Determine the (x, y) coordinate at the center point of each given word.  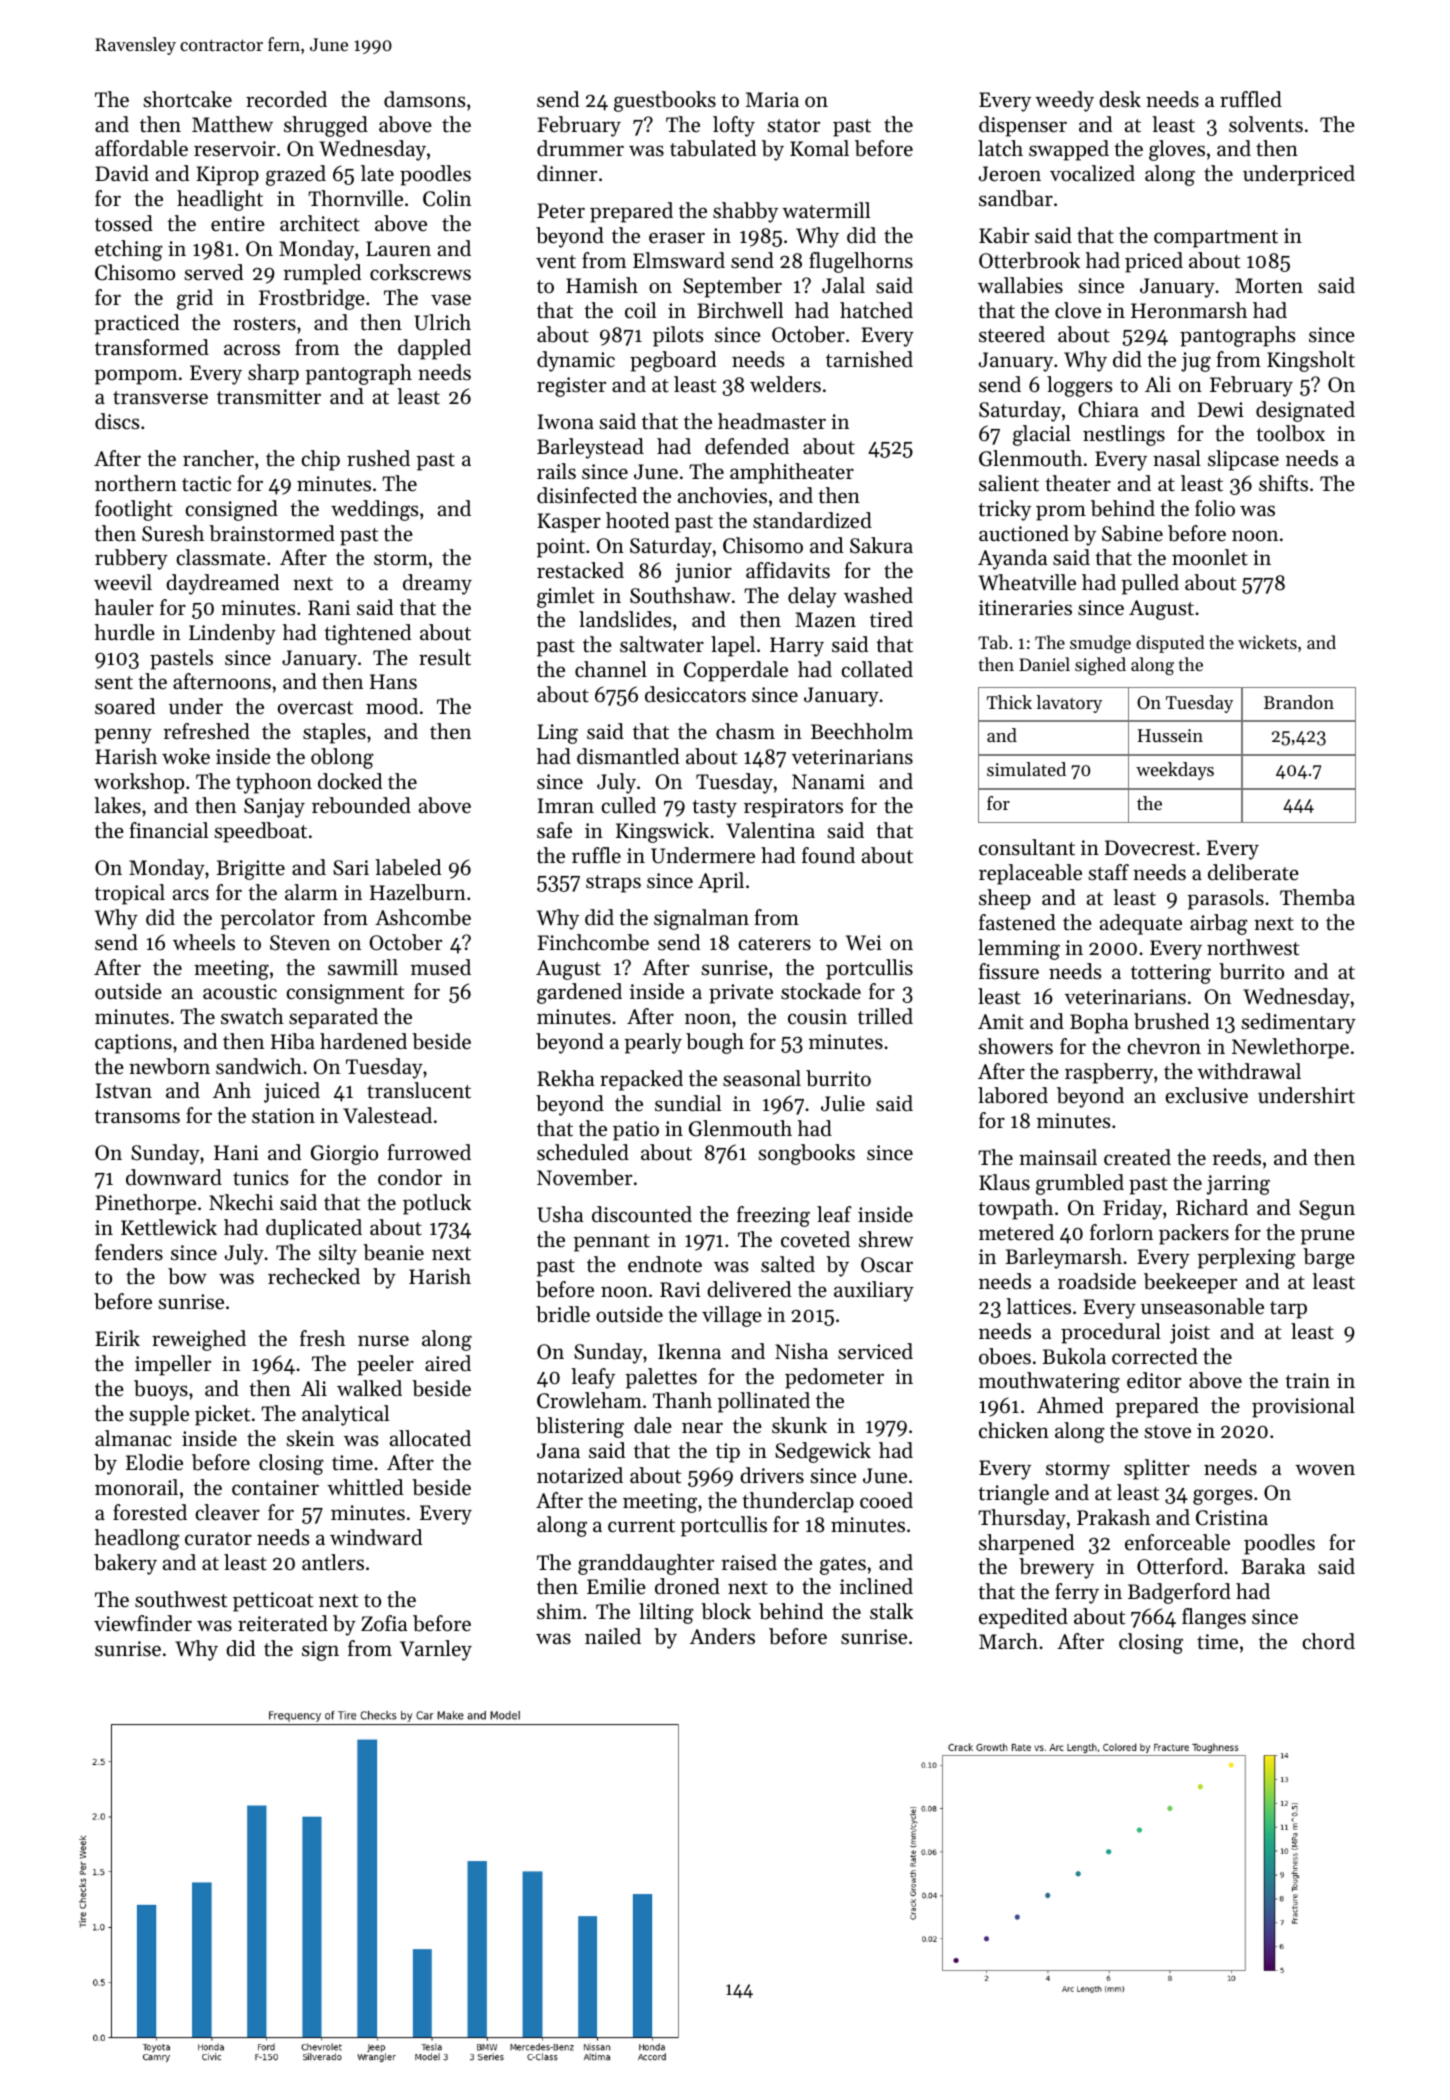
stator (793, 126)
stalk (891, 1611)
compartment (1216, 239)
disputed (1170, 644)
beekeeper (1190, 1283)
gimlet (565, 597)
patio (636, 1131)
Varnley (436, 1650)
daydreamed (222, 584)
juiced (292, 1092)
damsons (424, 99)
